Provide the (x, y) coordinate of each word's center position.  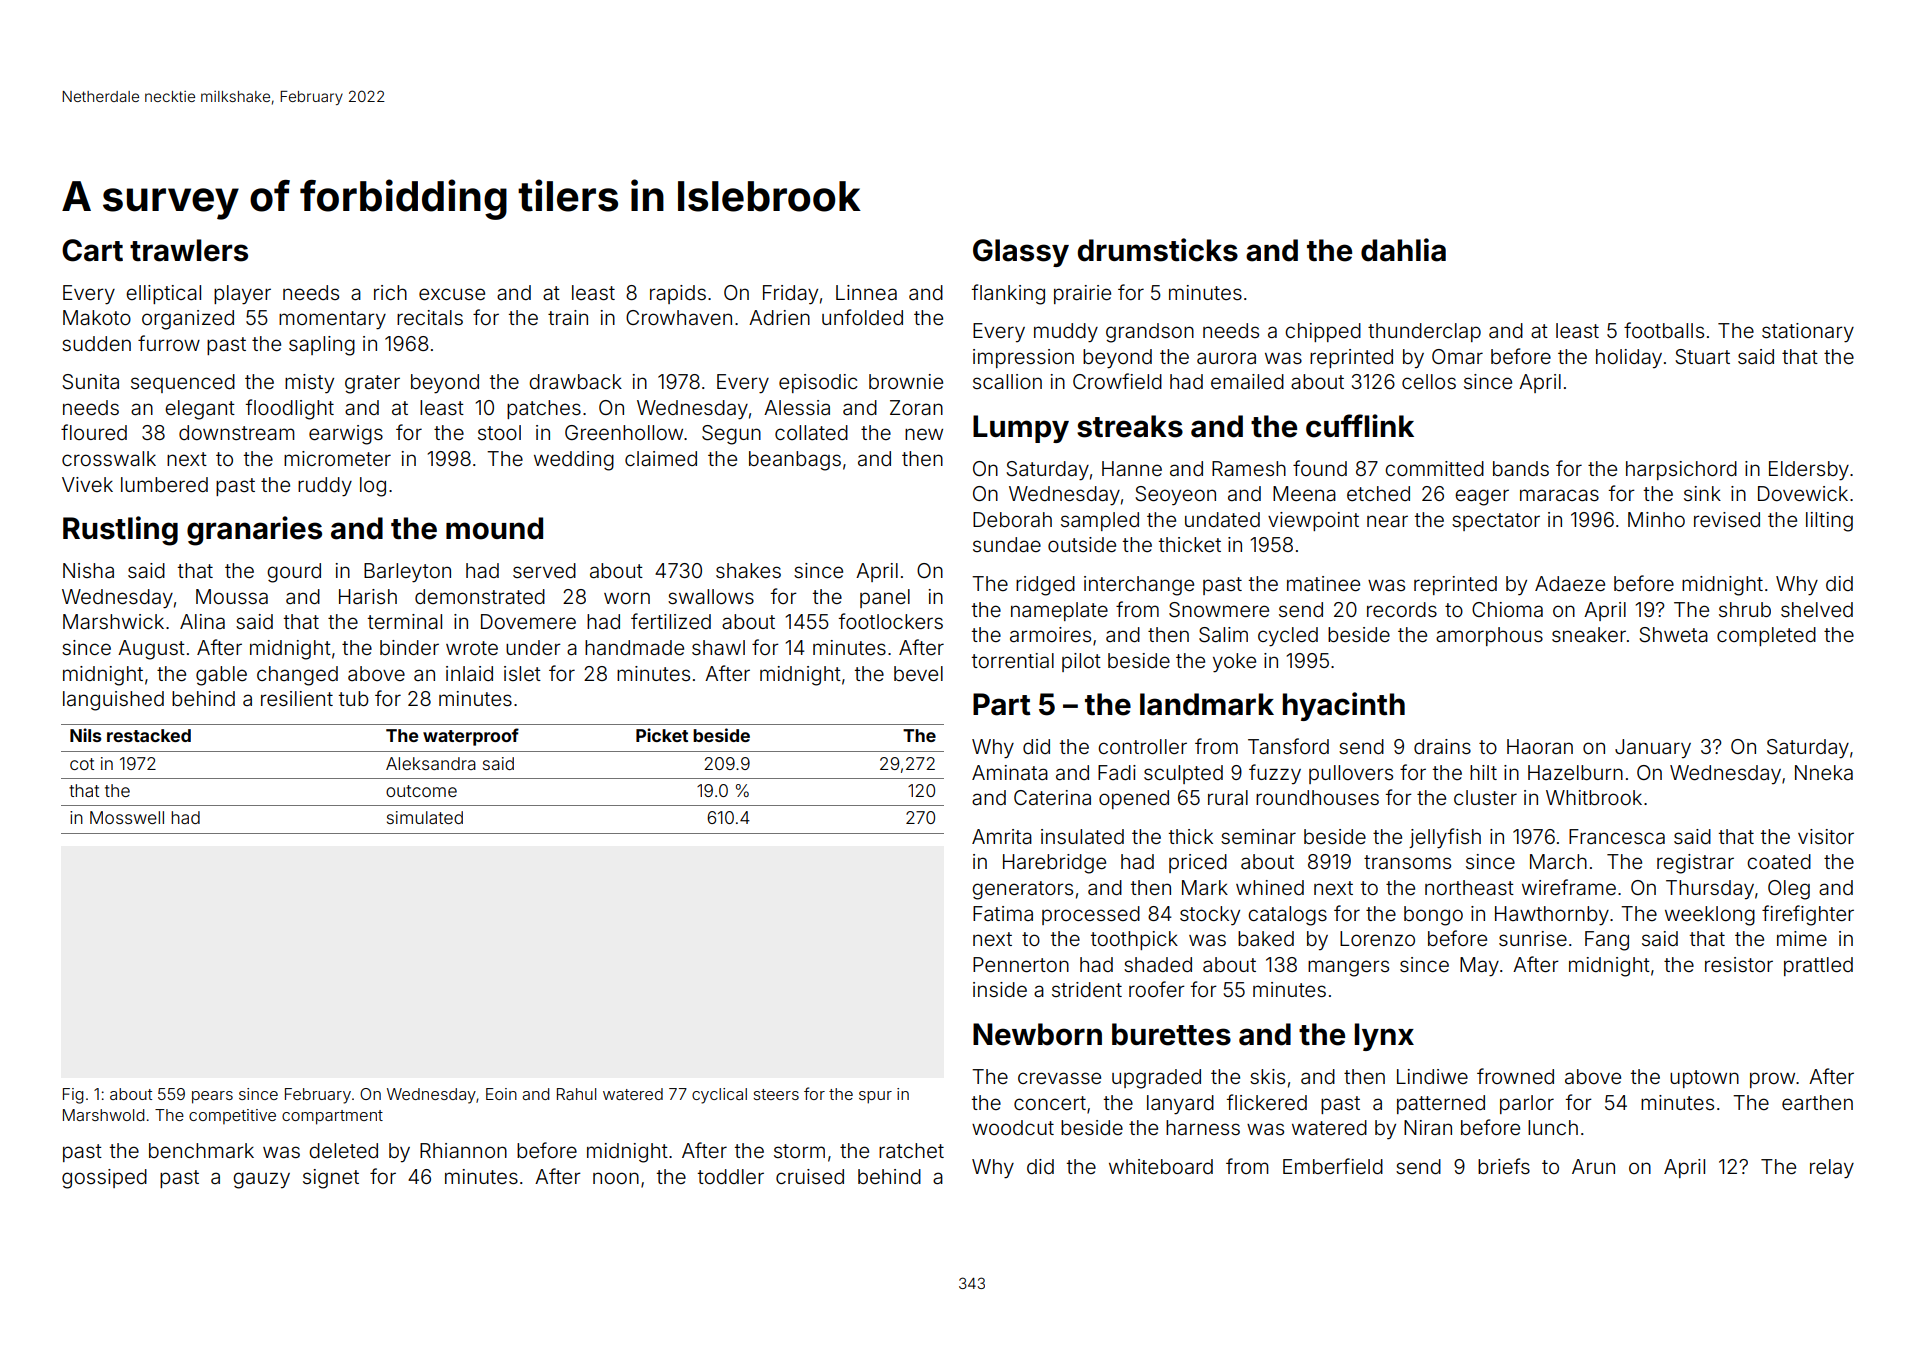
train (568, 317)
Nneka (1824, 772)
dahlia (1403, 250)
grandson (1150, 333)
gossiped (104, 1179)
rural (1228, 797)
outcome (421, 791)
